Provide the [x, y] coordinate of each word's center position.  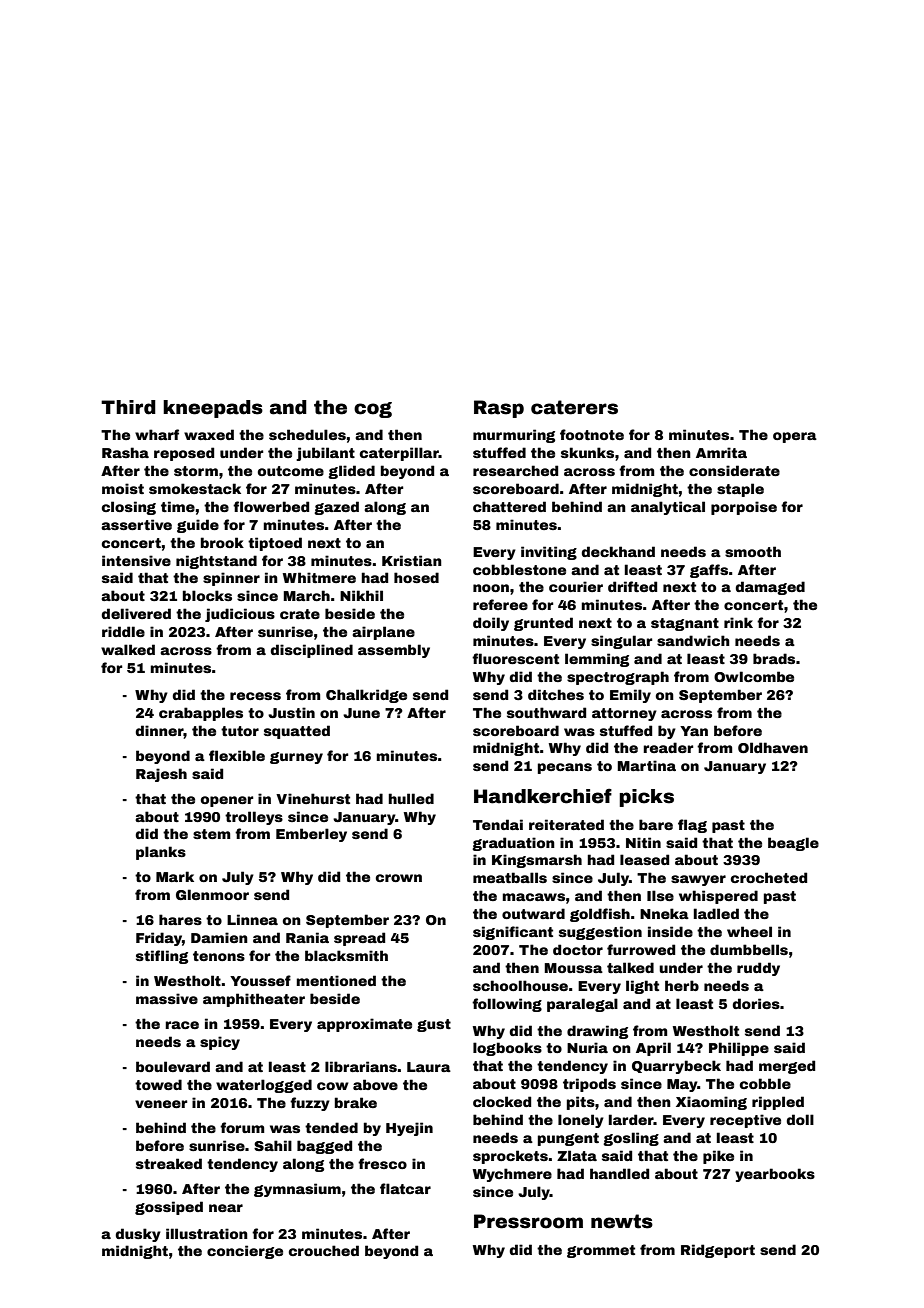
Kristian [412, 560]
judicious [240, 615]
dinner [159, 730]
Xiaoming [711, 1103]
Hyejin [409, 1129]
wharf [157, 434]
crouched [324, 1250]
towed [158, 1084]
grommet [601, 1251]
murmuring [514, 436]
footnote [592, 434]
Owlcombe [754, 676]
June [361, 713]
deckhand [618, 551]
